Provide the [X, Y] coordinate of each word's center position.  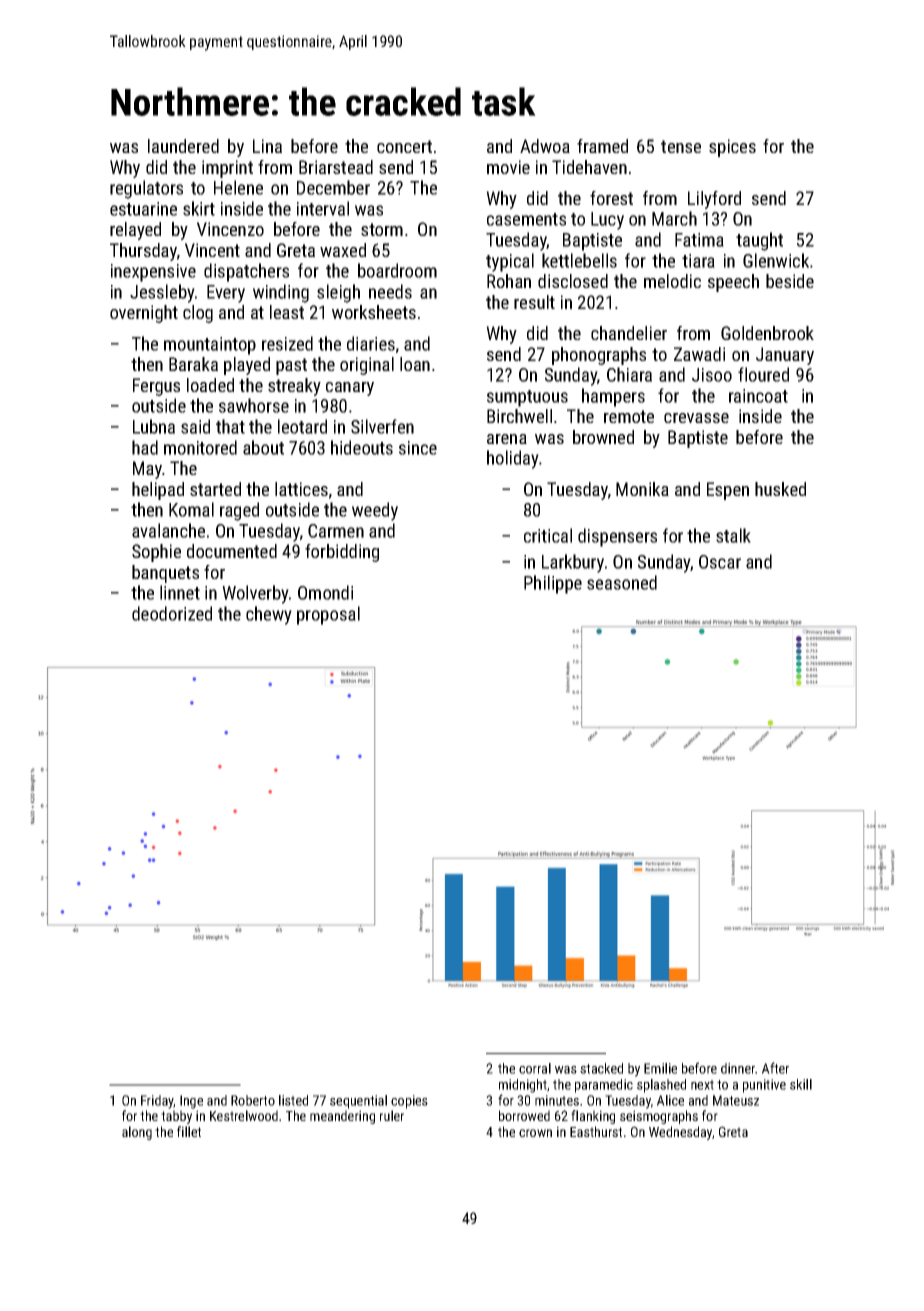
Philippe [553, 584]
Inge [191, 1102]
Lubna [154, 426]
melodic [672, 281]
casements [526, 219]
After [775, 1068]
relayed [135, 231]
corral [535, 1068]
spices [732, 148]
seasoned [622, 582]
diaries [371, 343]
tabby [176, 1117]
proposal [328, 615]
